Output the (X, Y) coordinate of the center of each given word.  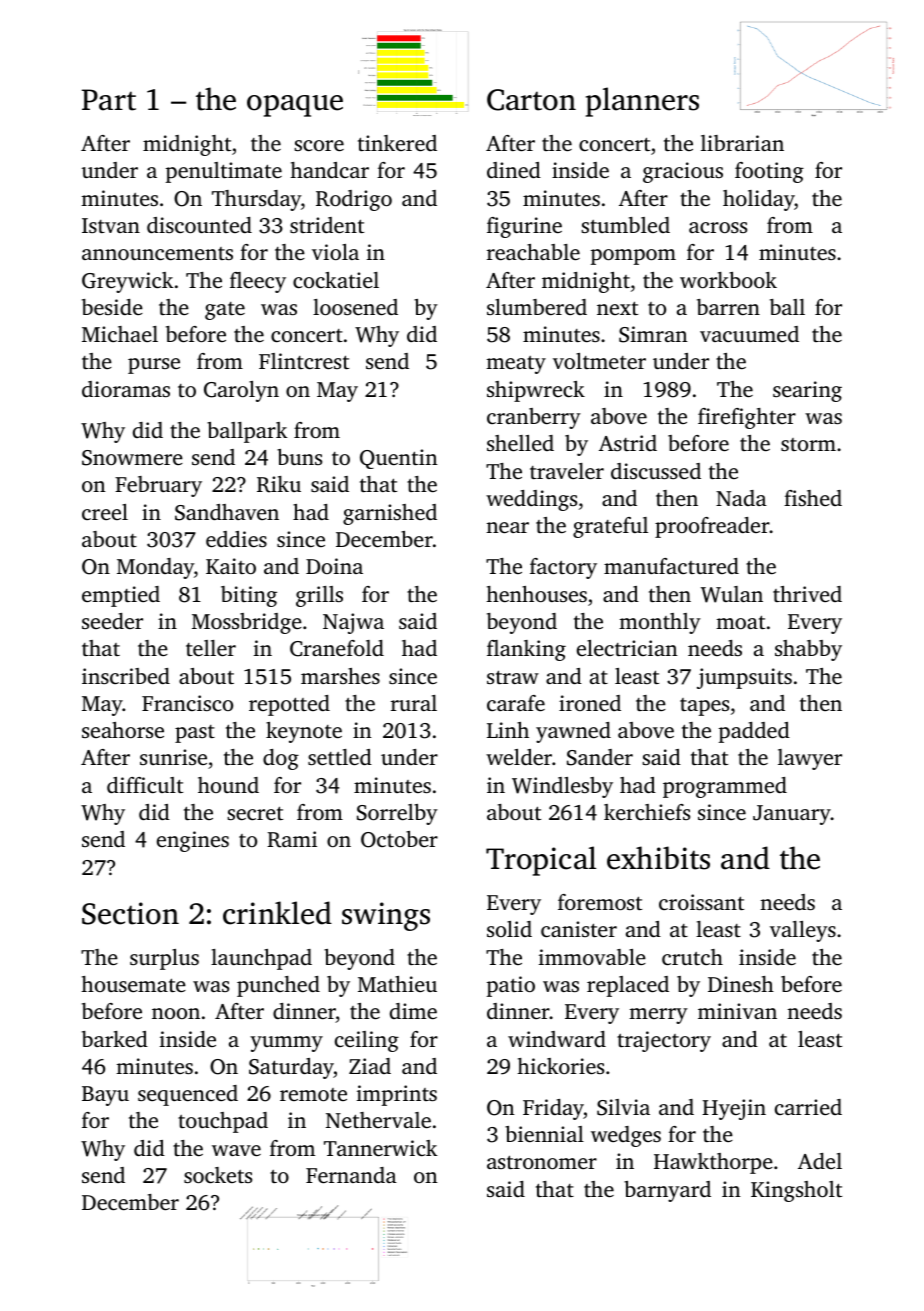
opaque (295, 106)
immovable (592, 957)
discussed (656, 471)
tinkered (397, 143)
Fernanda (351, 1175)
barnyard (667, 1191)
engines (193, 841)
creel (105, 512)
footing (769, 172)
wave (236, 1150)
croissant (701, 902)
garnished (390, 514)
